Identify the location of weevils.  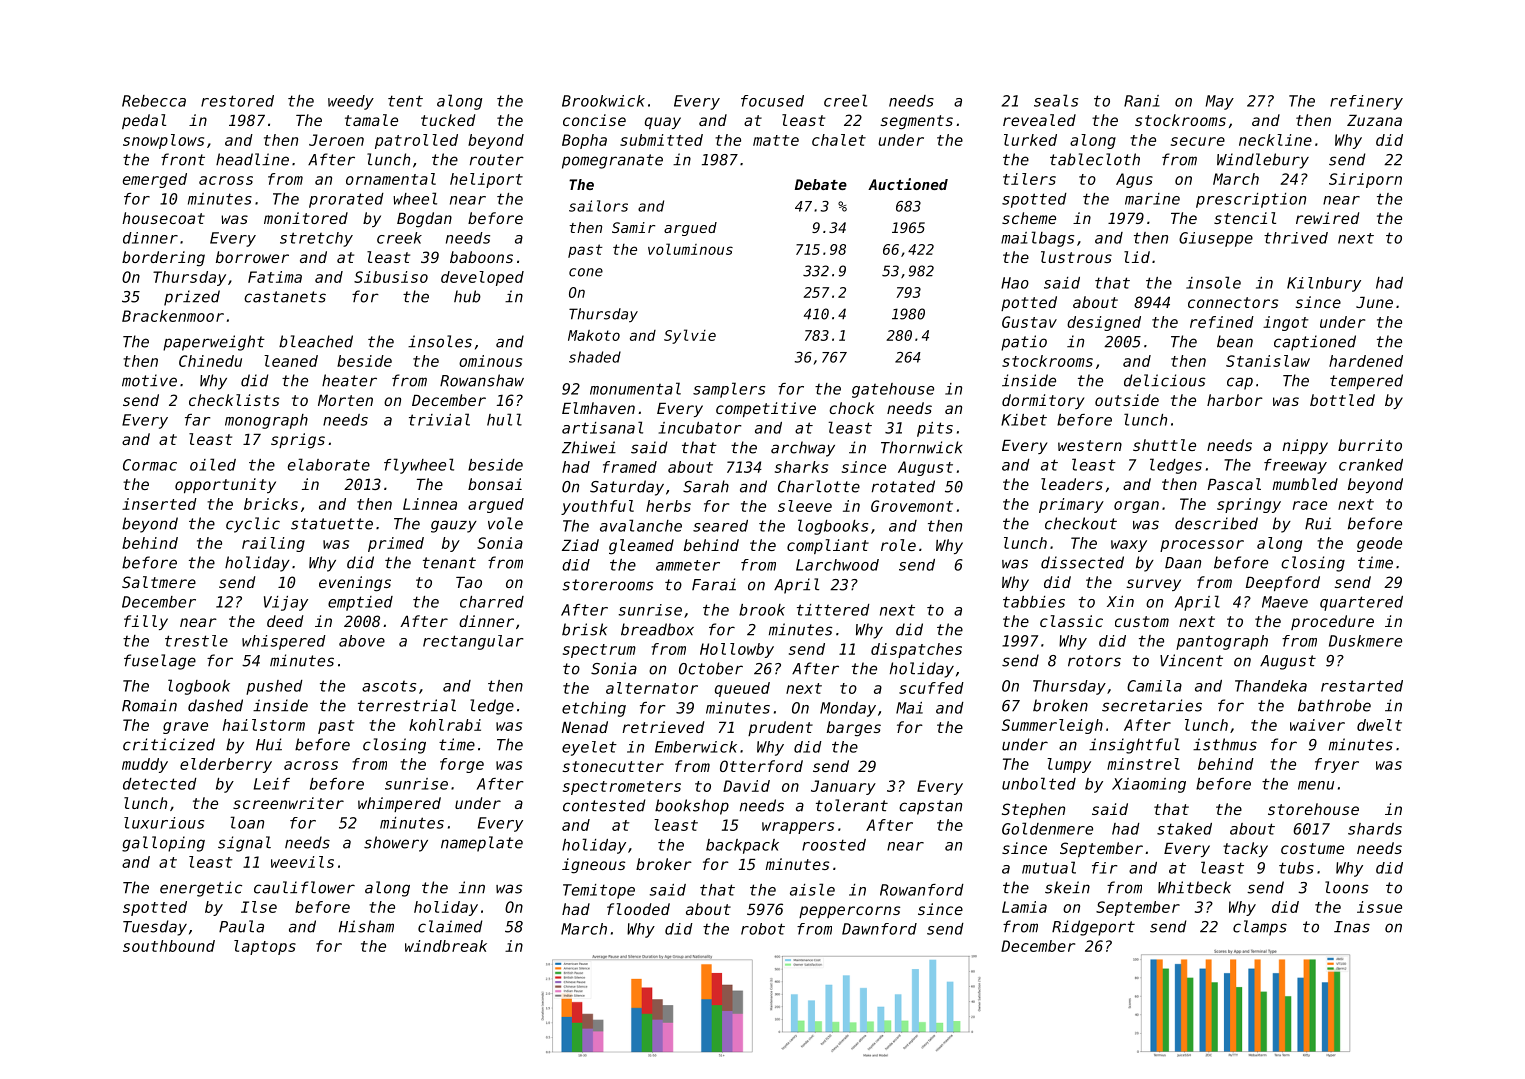
(302, 862).
